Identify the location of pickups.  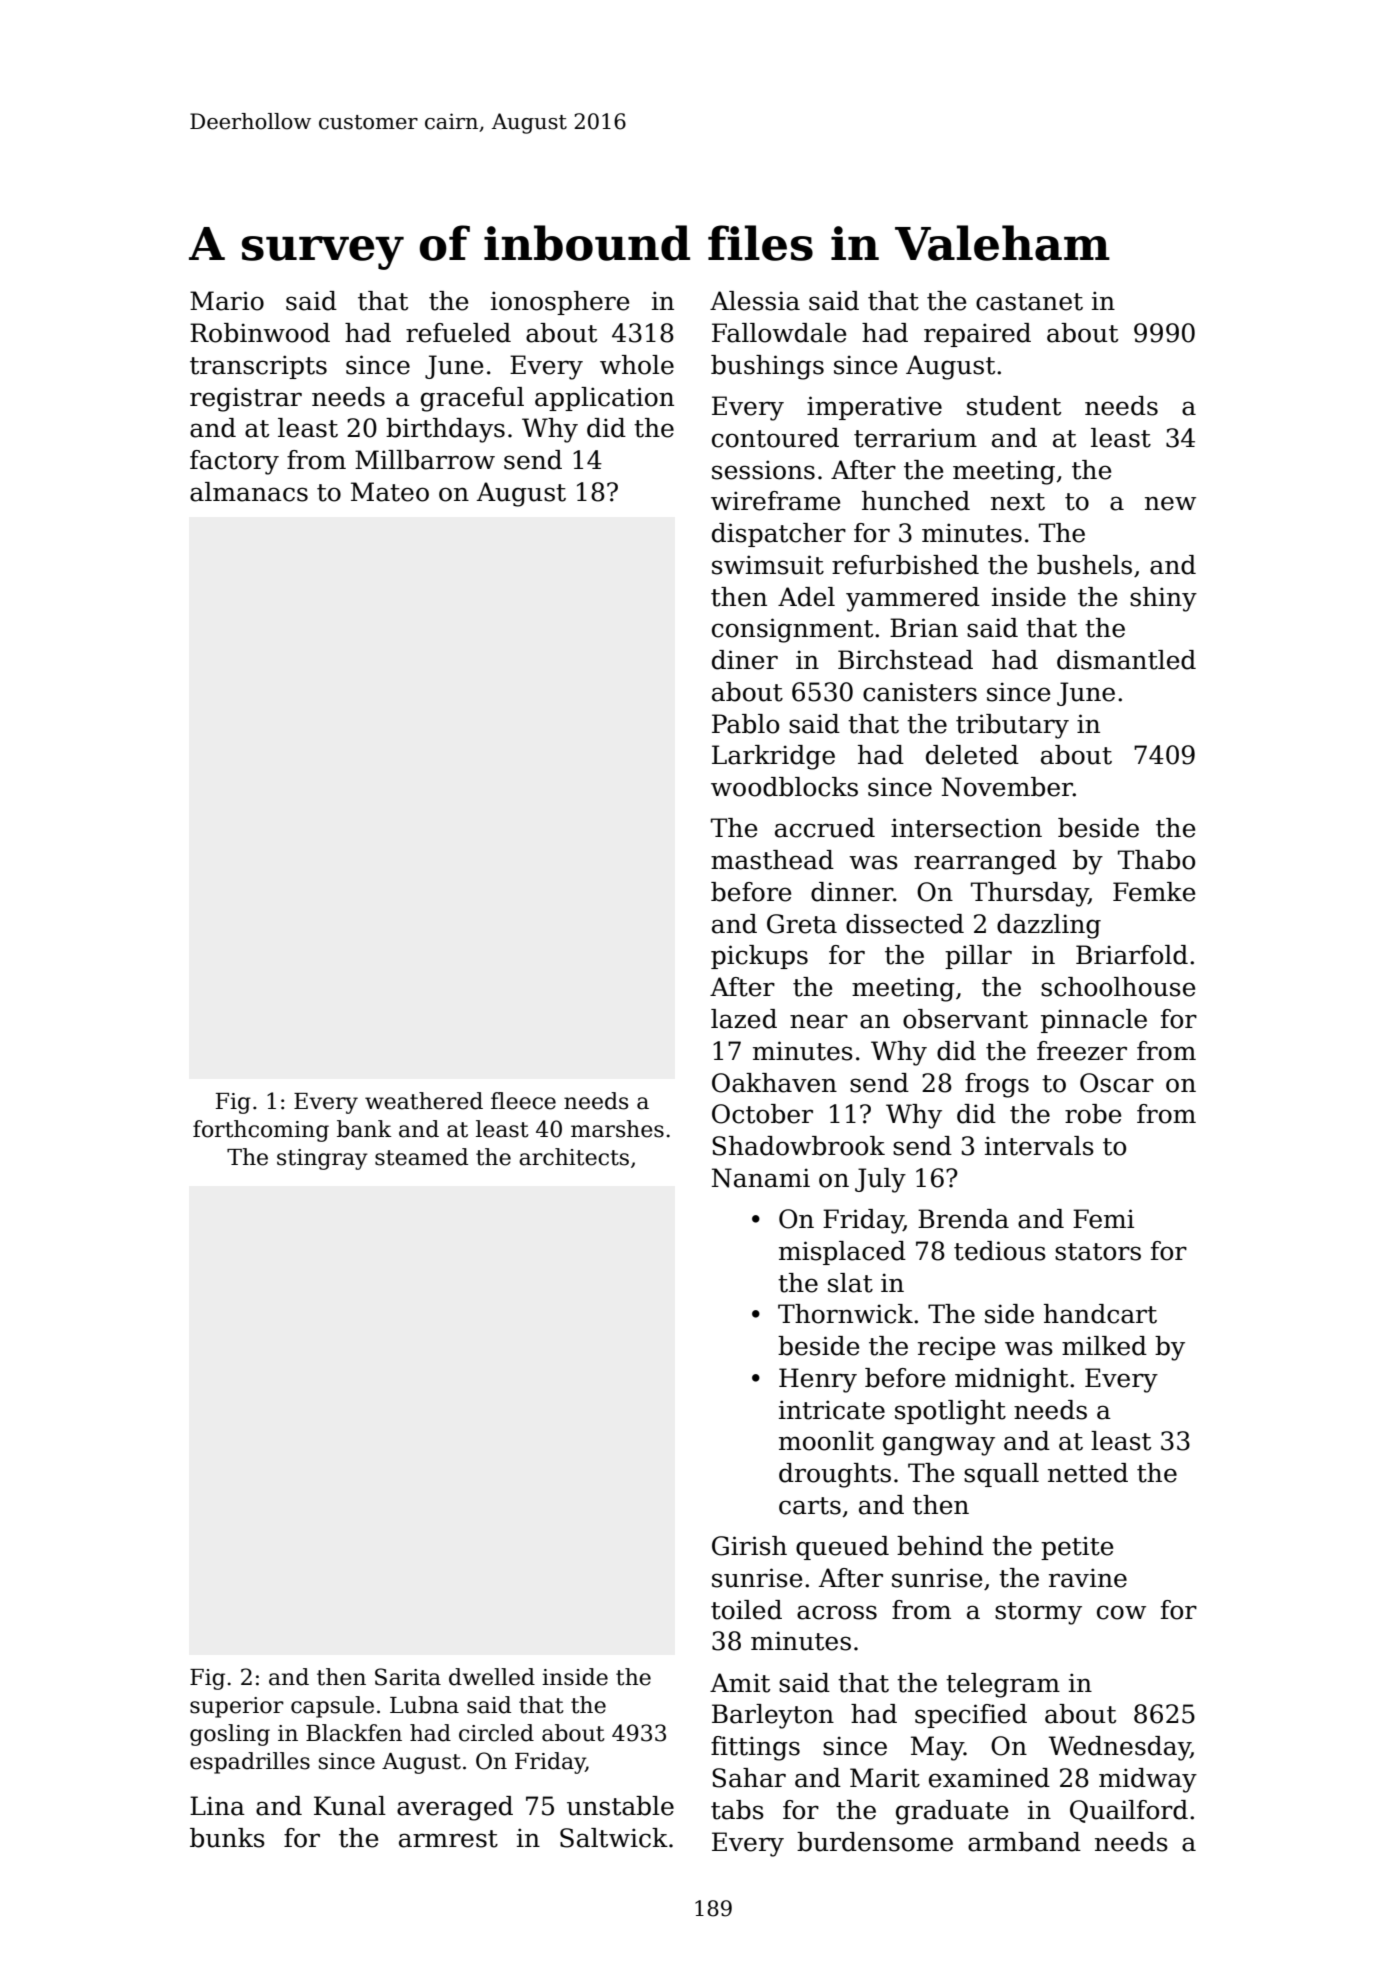
(759, 957).
